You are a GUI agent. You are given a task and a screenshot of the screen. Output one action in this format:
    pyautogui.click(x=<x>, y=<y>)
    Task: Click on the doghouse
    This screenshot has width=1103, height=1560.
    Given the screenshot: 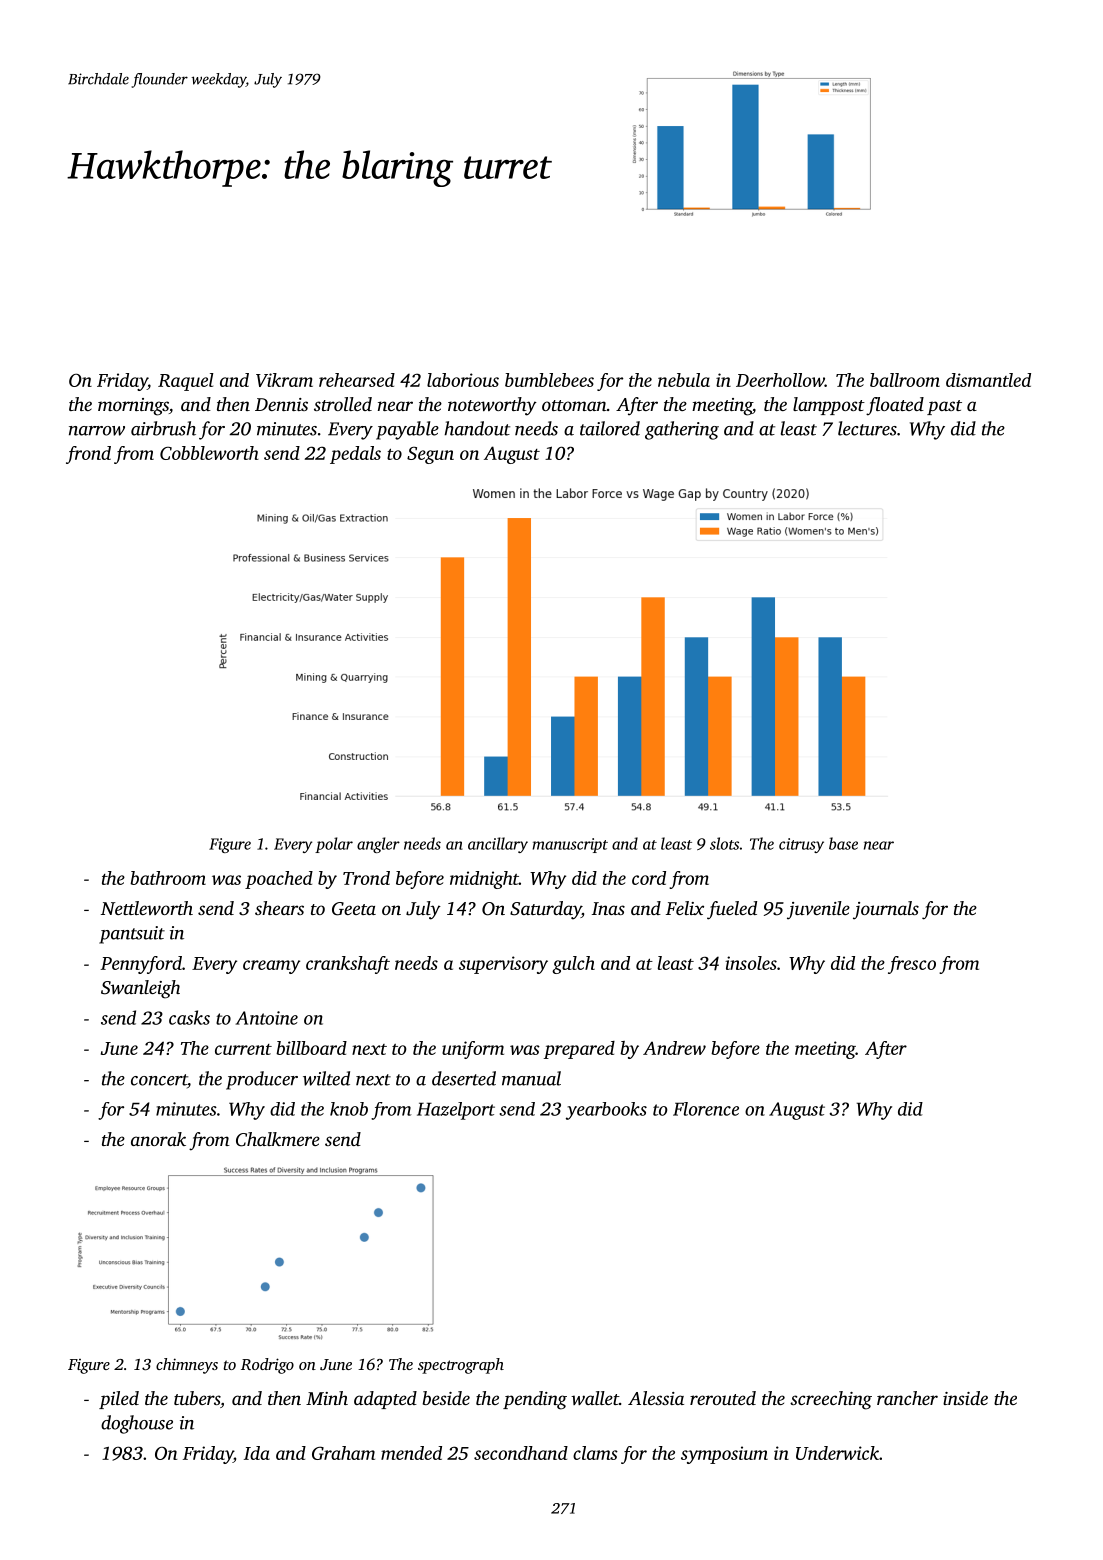 What is the action you would take?
    pyautogui.click(x=137, y=1424)
